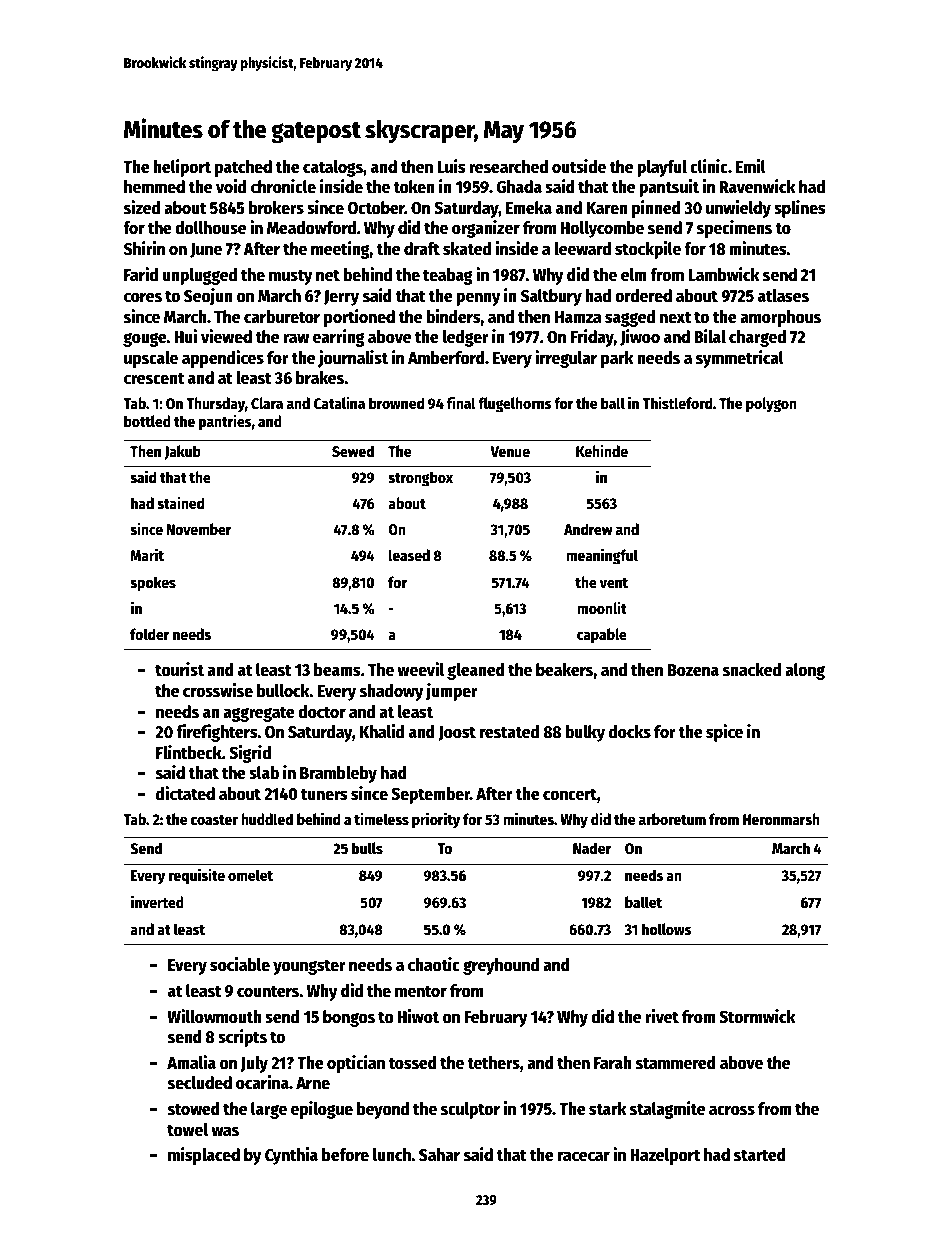  I want to click on tourist, so click(179, 669).
